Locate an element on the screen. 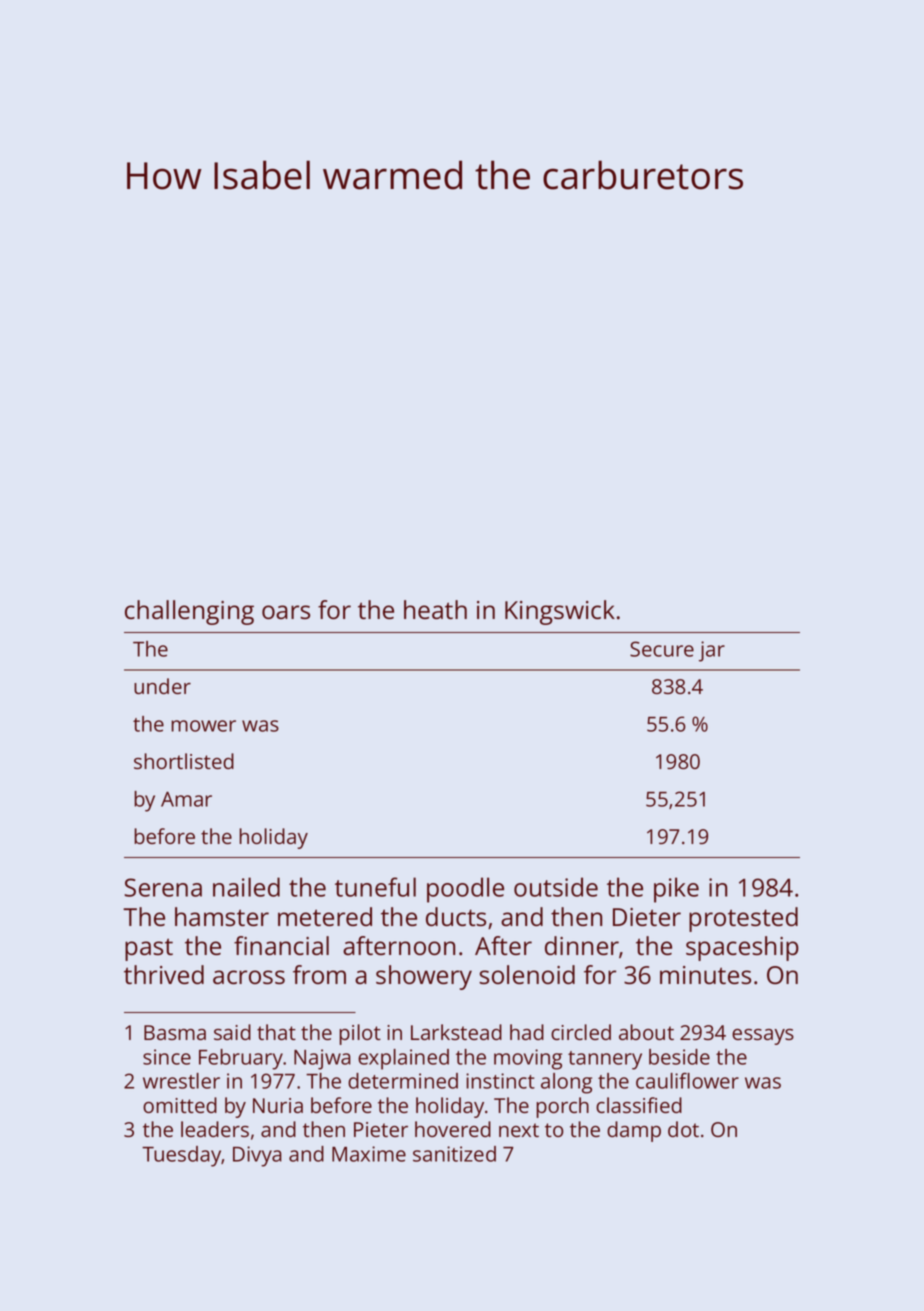  Serena is located at coordinates (163, 887).
